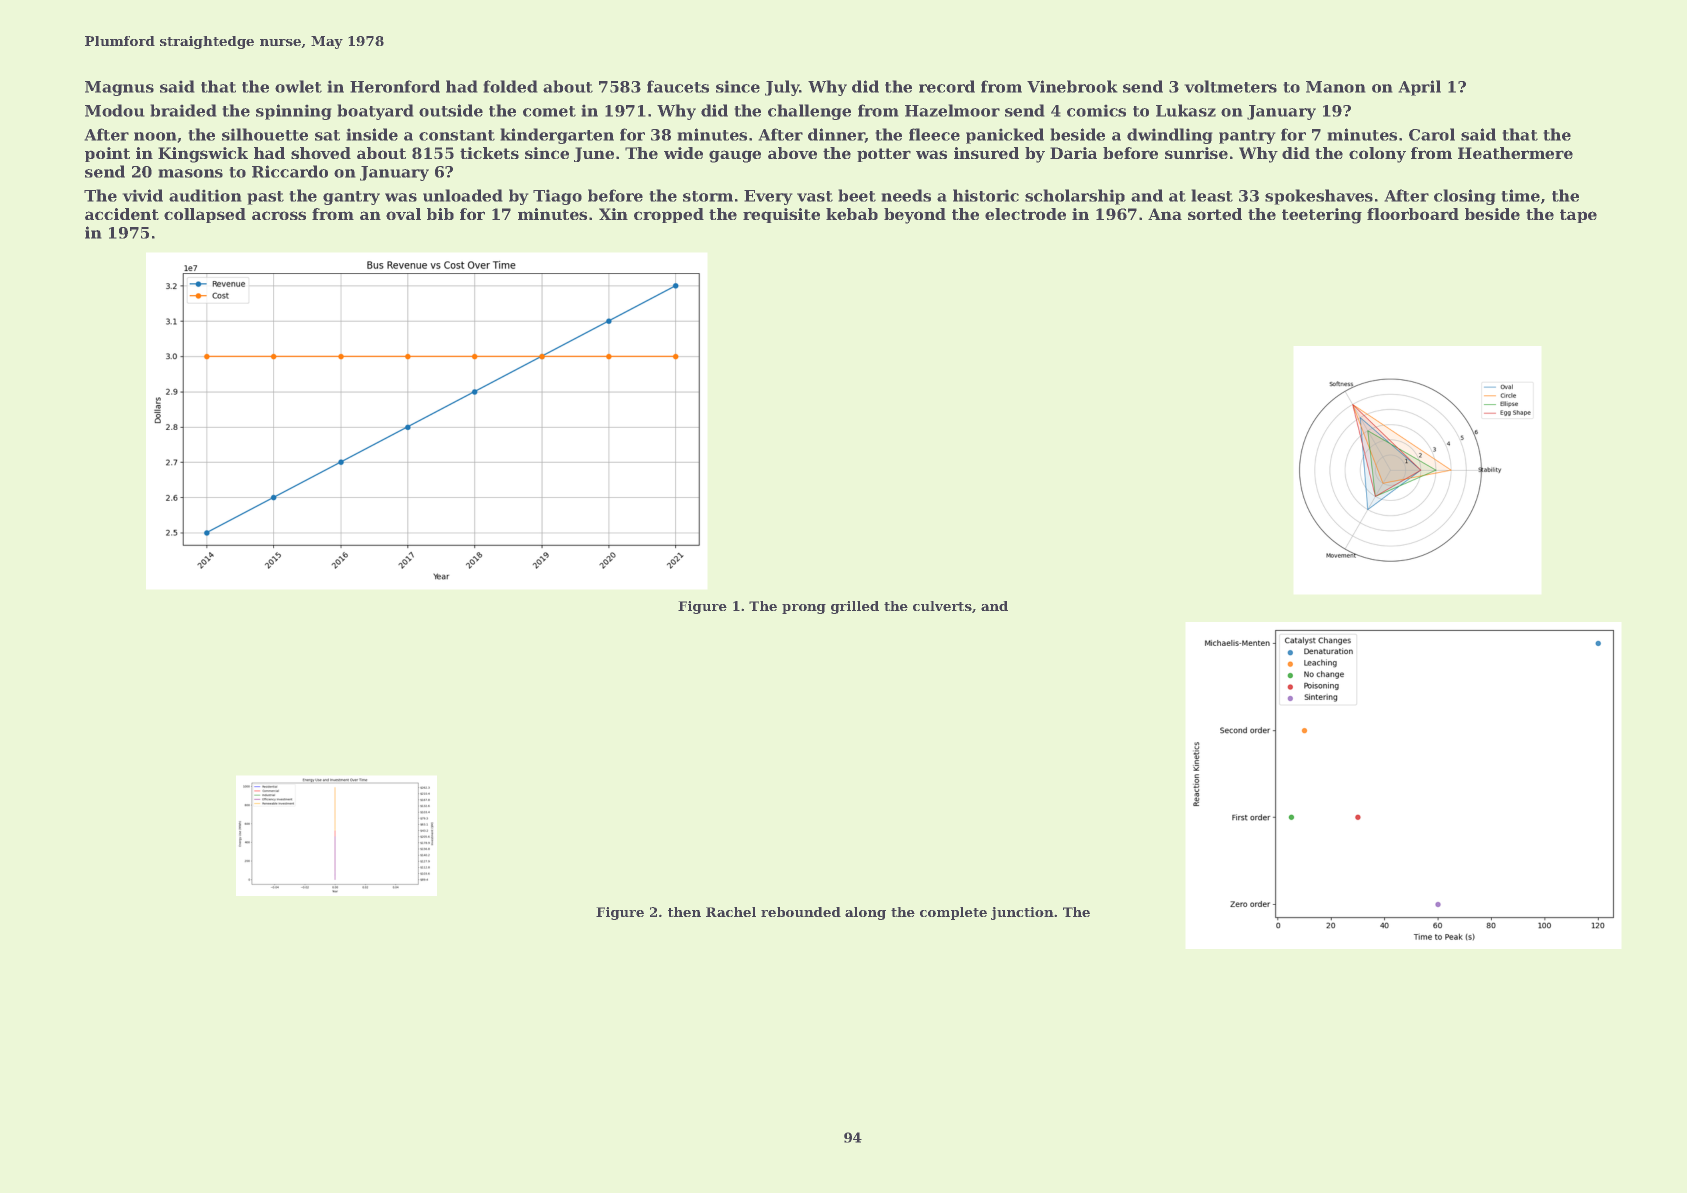 Image resolution: width=1687 pixels, height=1193 pixels. Describe the element at coordinates (1578, 216) in the screenshot. I see `tape` at that location.
